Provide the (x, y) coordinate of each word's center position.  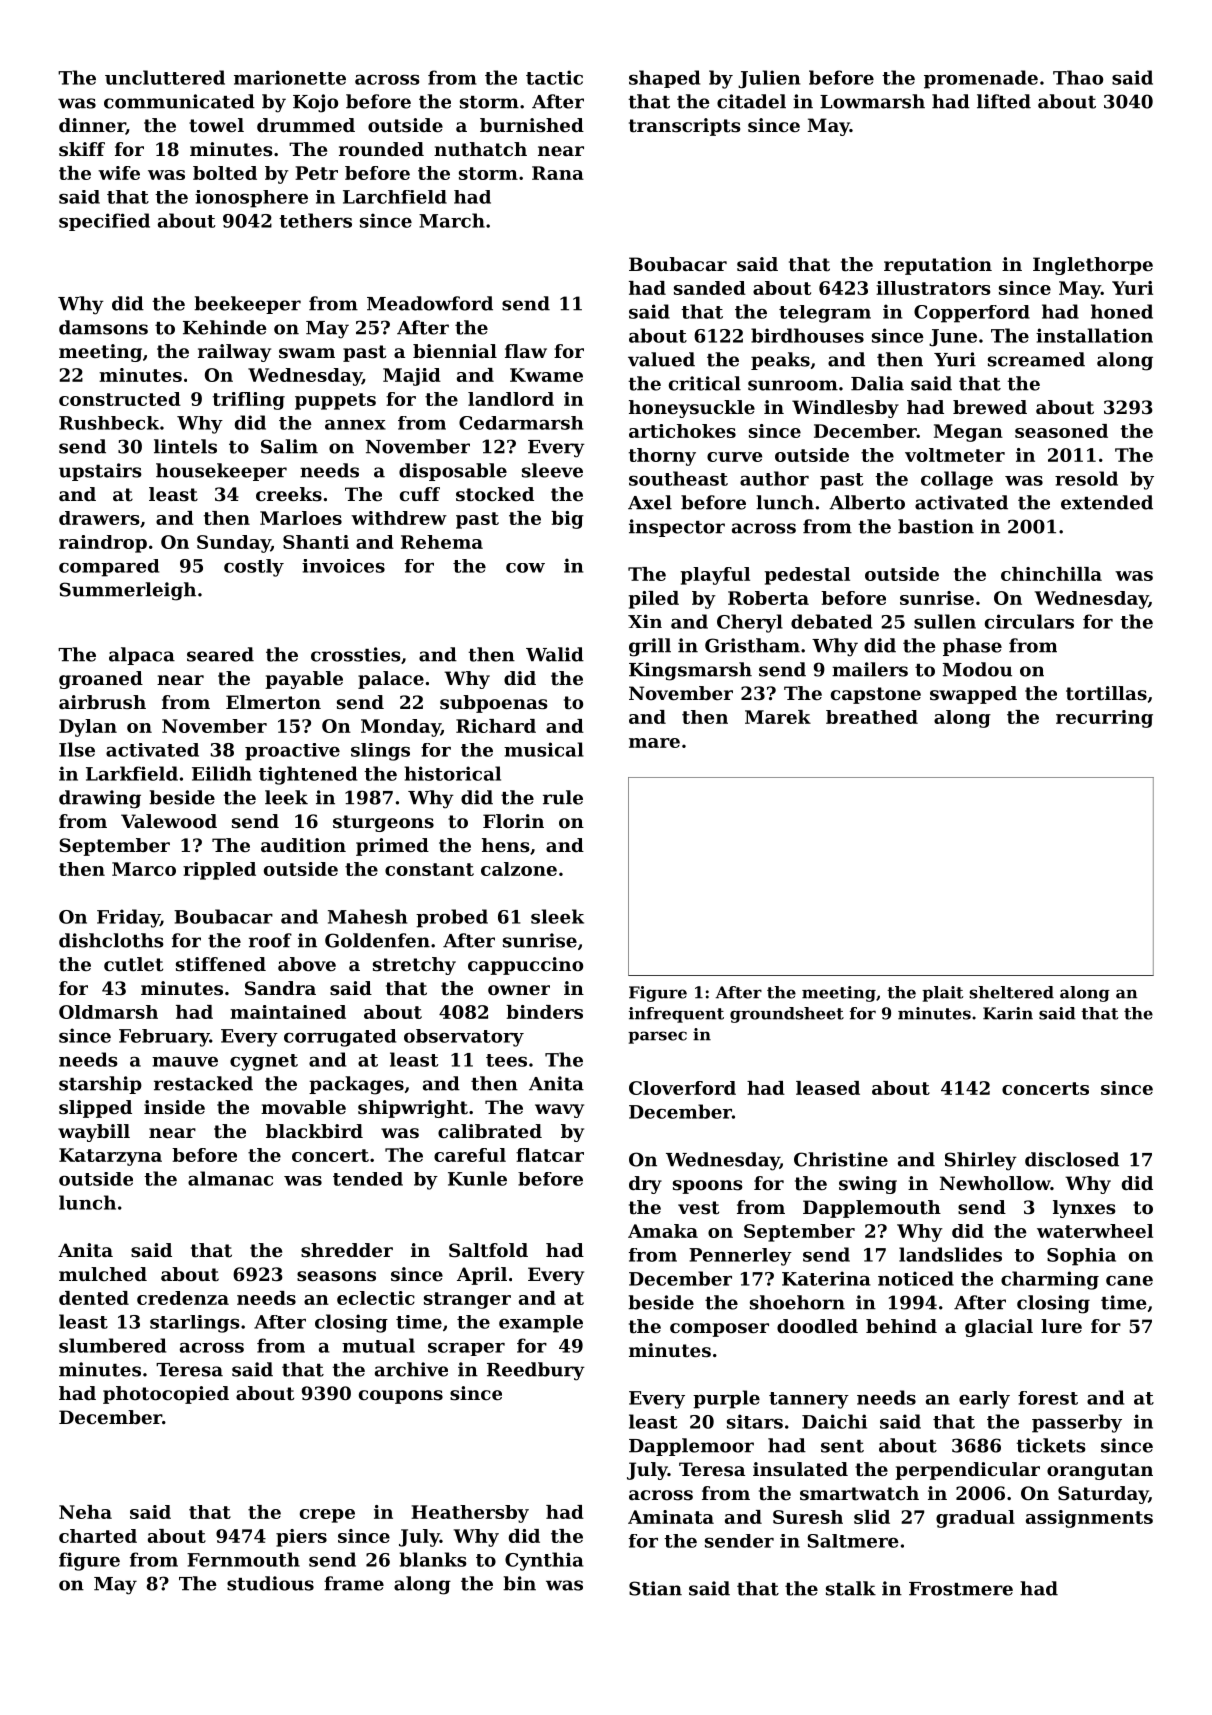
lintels (185, 446)
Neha (85, 1512)
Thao (1078, 77)
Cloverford (682, 1088)
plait (942, 994)
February (164, 1038)
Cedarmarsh (521, 423)
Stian (655, 1588)
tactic (554, 77)
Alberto (867, 502)
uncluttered (165, 77)
